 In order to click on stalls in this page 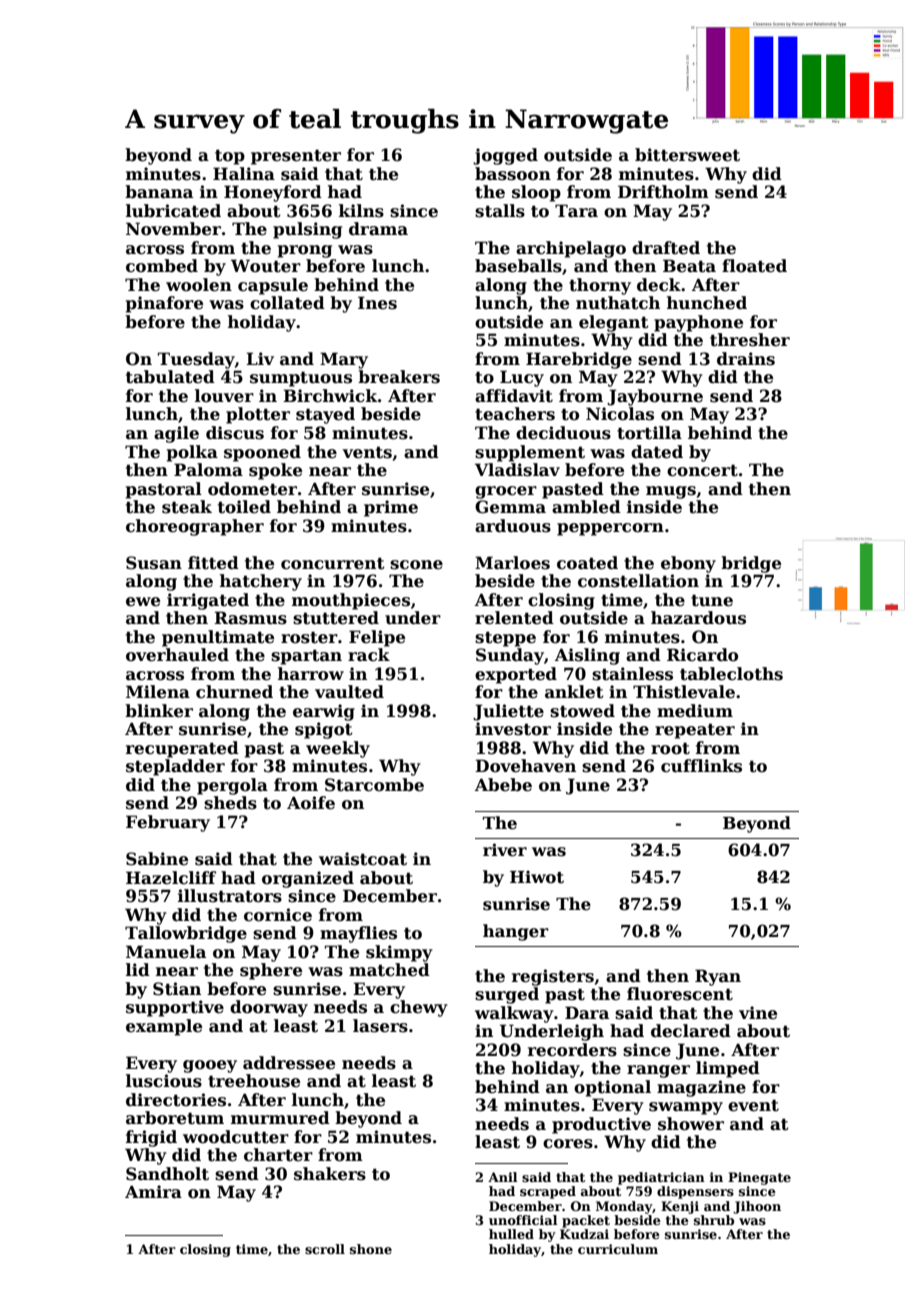, I will do `click(500, 211)`.
